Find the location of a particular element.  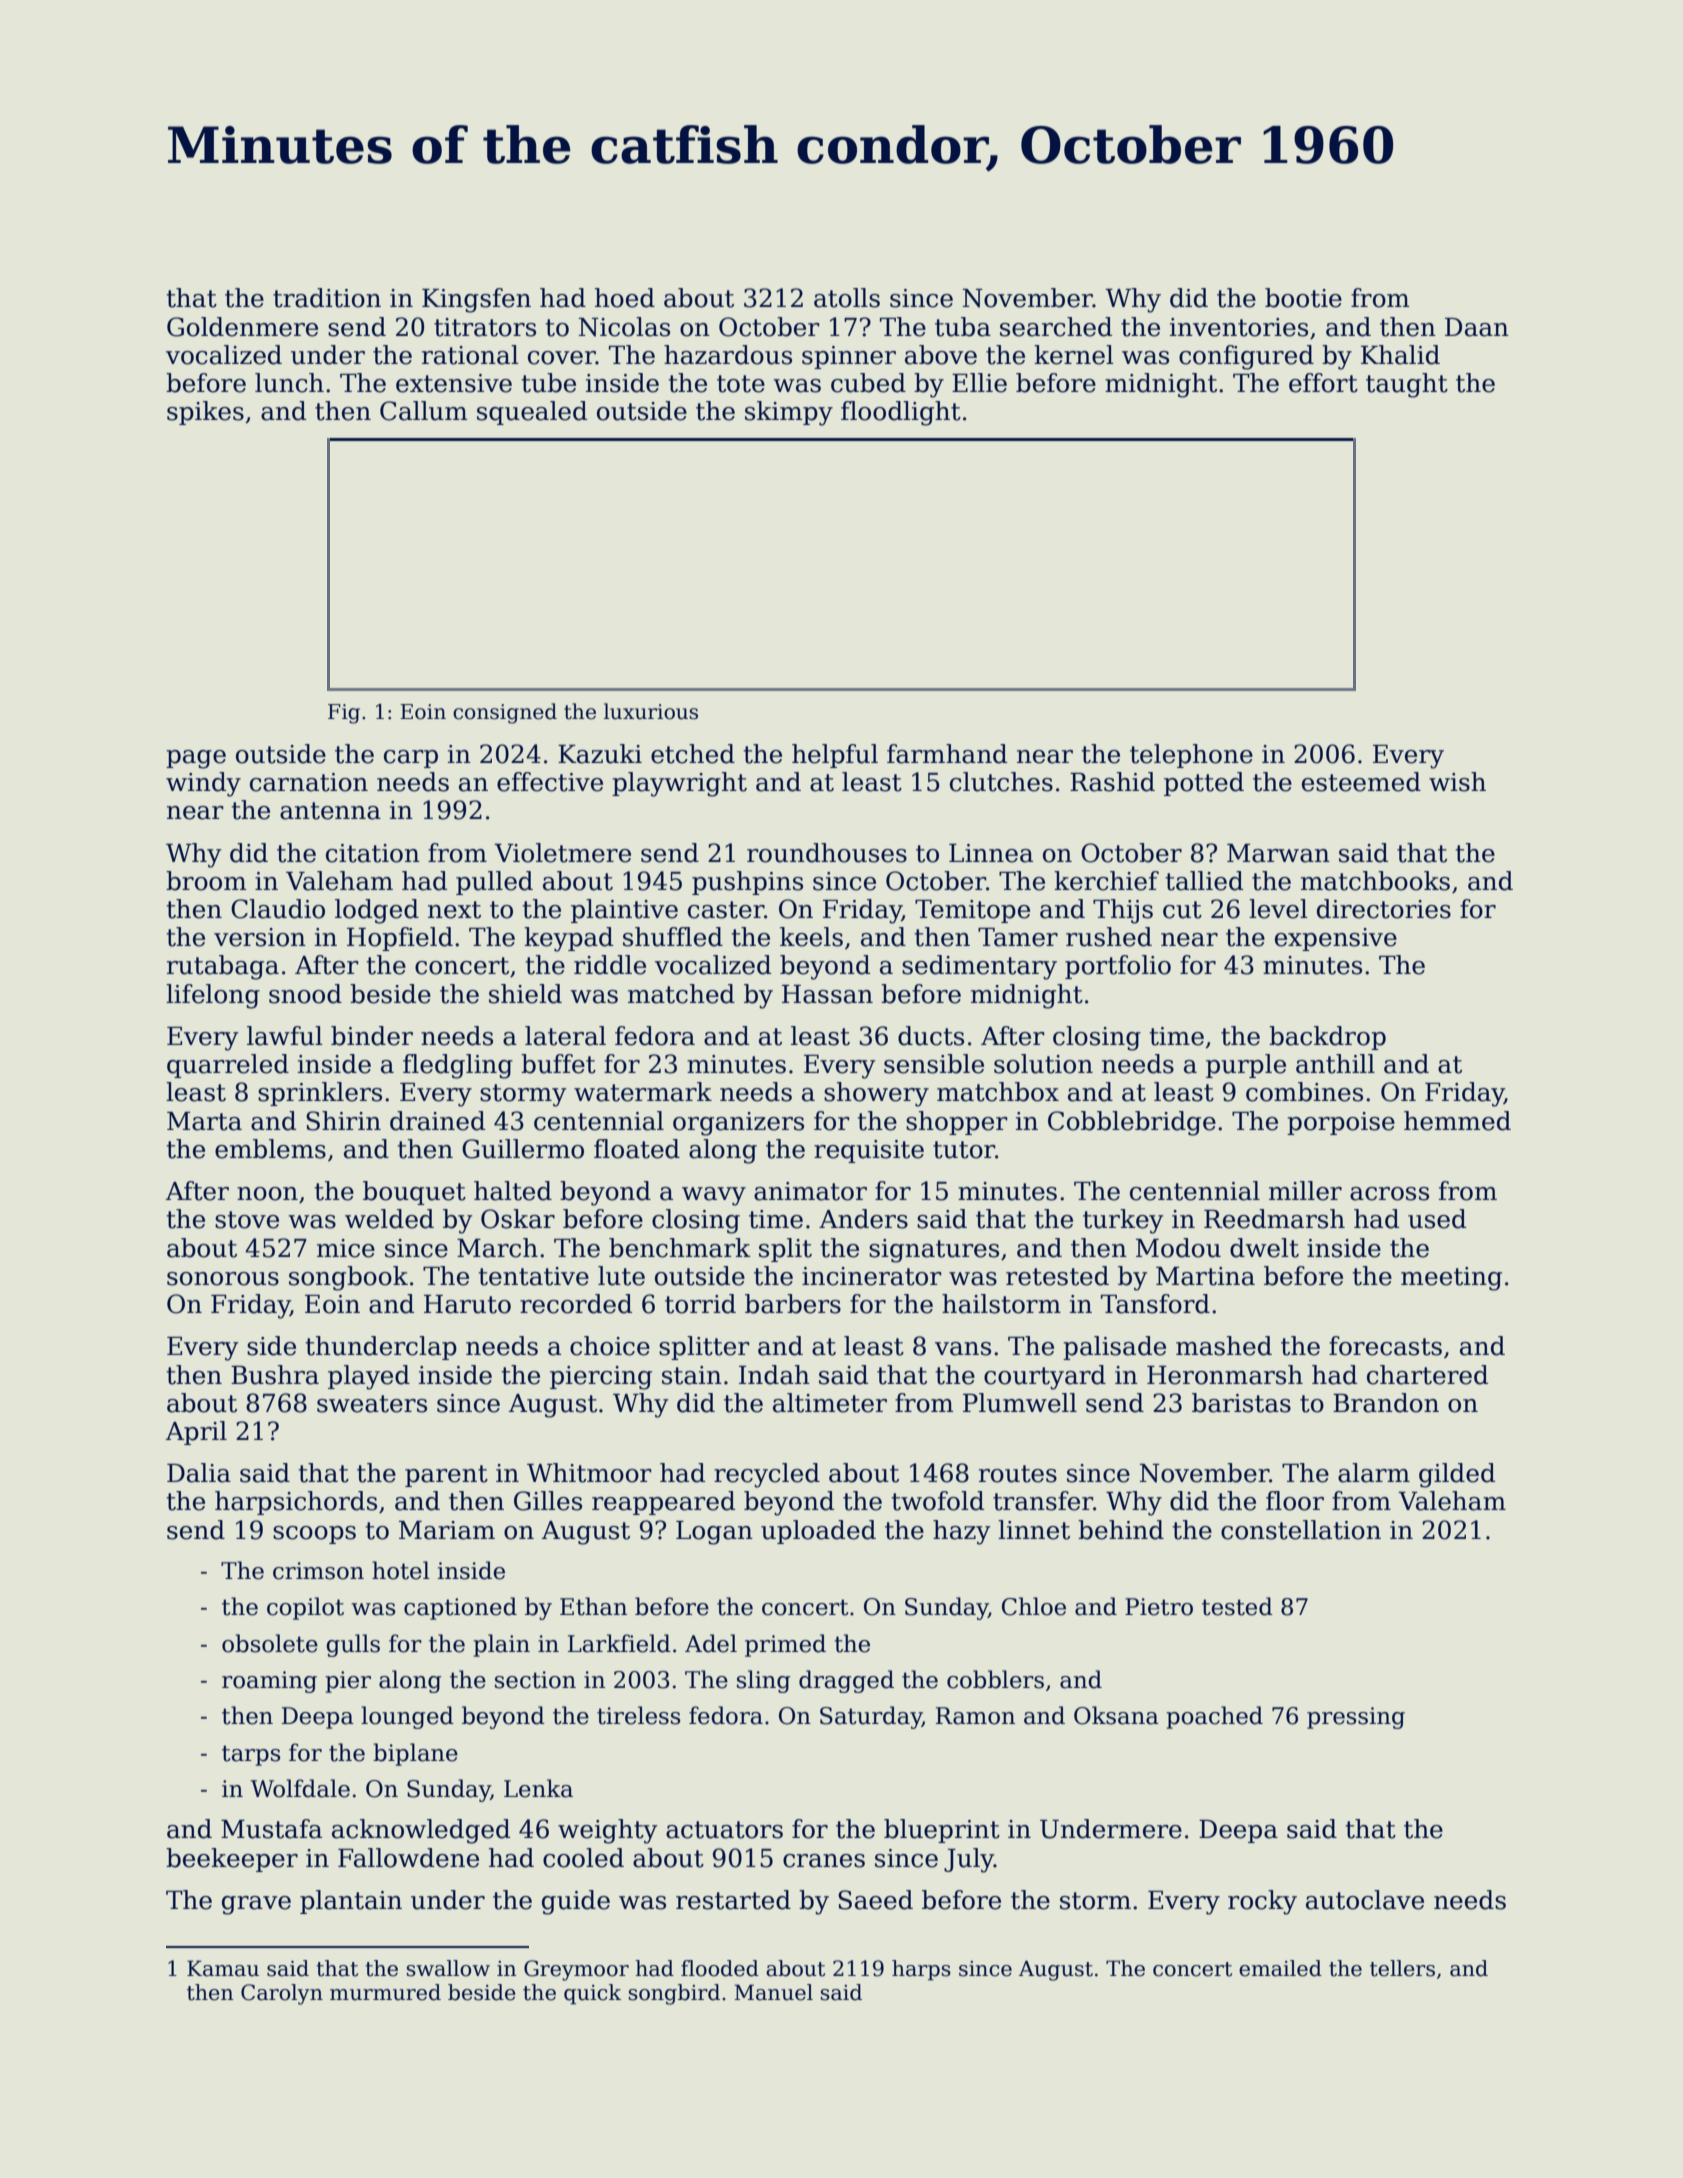

bootie is located at coordinates (1303, 298).
